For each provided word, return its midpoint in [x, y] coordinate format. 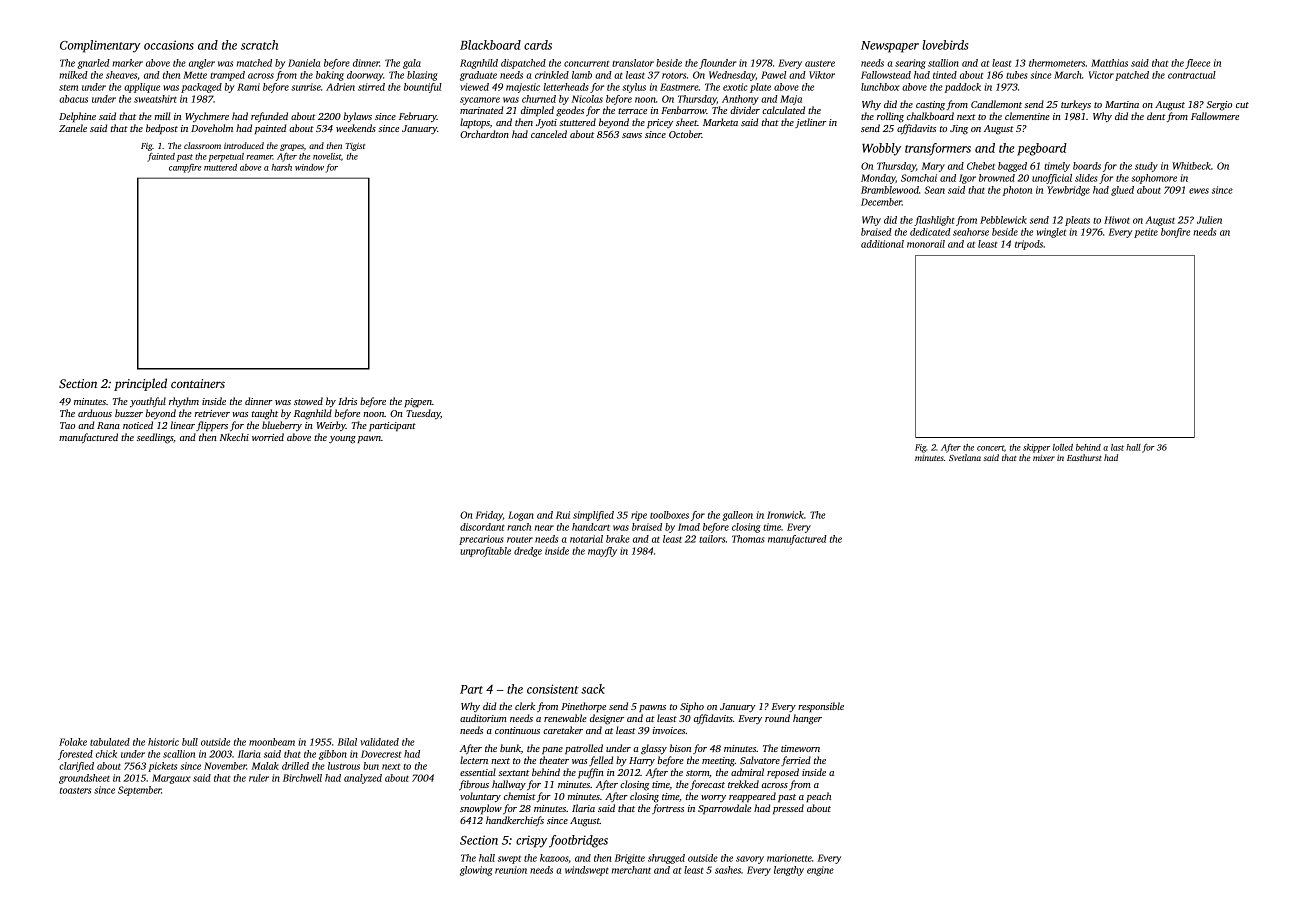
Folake [73, 742]
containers [198, 383]
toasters [75, 790]
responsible [821, 707]
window [309, 167]
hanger [807, 719]
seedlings [155, 438]
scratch [259, 45]
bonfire [1175, 233]
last [1117, 447]
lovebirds [945, 45]
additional [882, 244]
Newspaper [890, 47]
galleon [737, 516]
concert [990, 448]
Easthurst [1084, 457]
